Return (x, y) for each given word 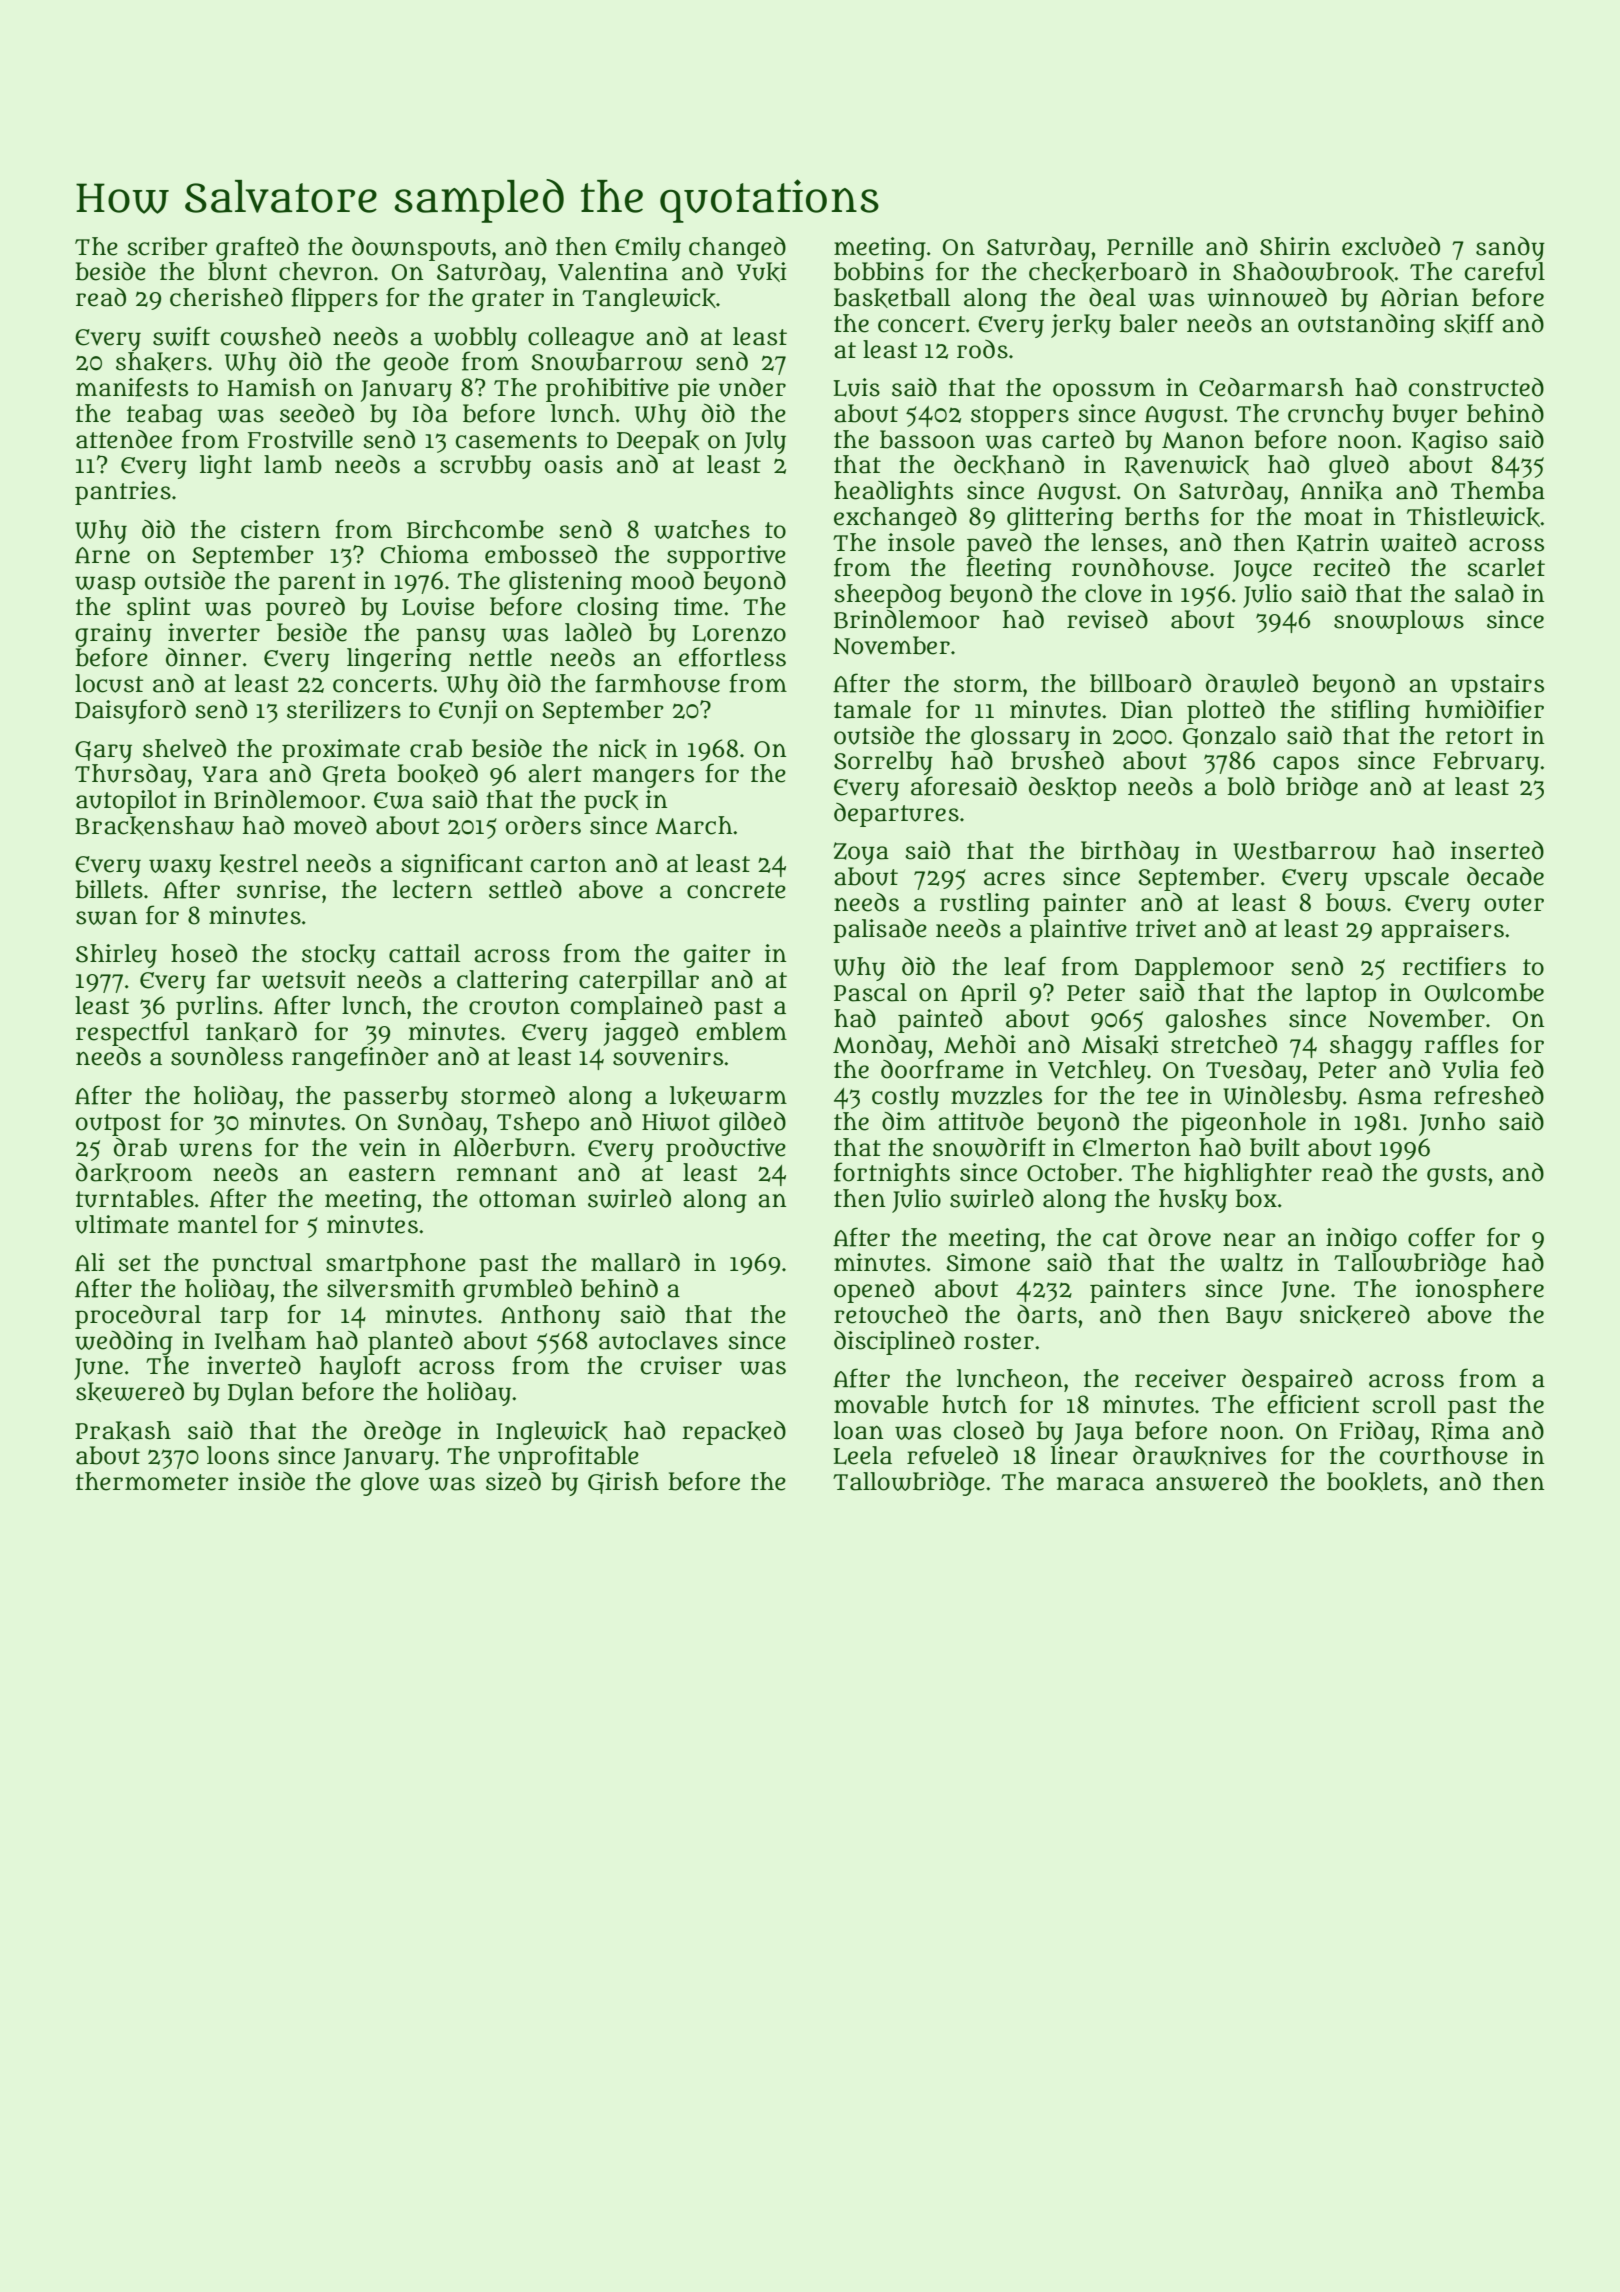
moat (1333, 517)
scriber (167, 246)
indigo (1361, 1240)
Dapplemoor (1204, 969)
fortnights (892, 1174)
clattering (512, 982)
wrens (215, 1150)
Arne (102, 555)
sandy (1510, 249)
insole (921, 542)
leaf (1025, 966)
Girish (623, 1483)
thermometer (152, 1481)
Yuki (761, 272)
